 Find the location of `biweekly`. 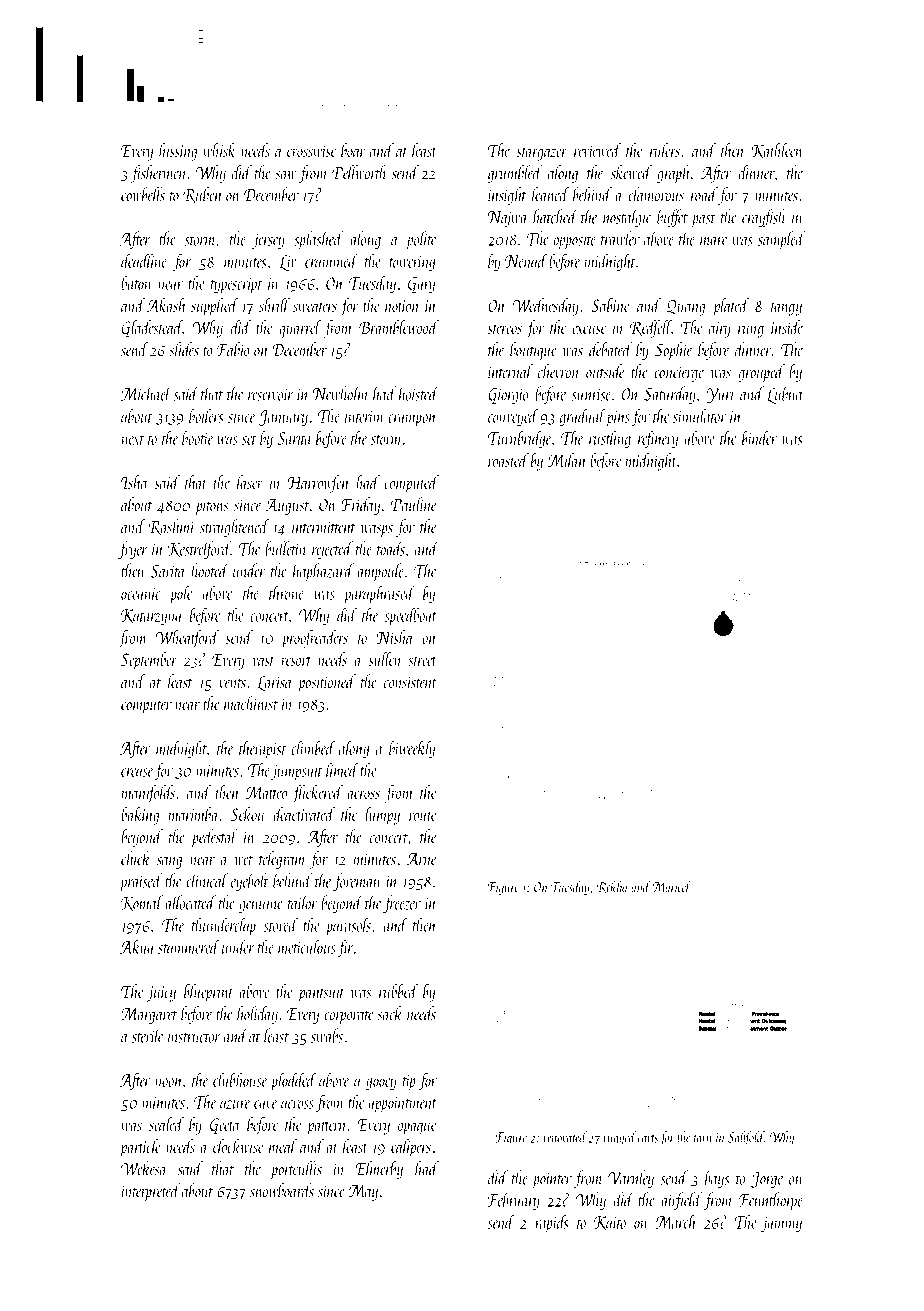

biweekly is located at coordinates (412, 749).
